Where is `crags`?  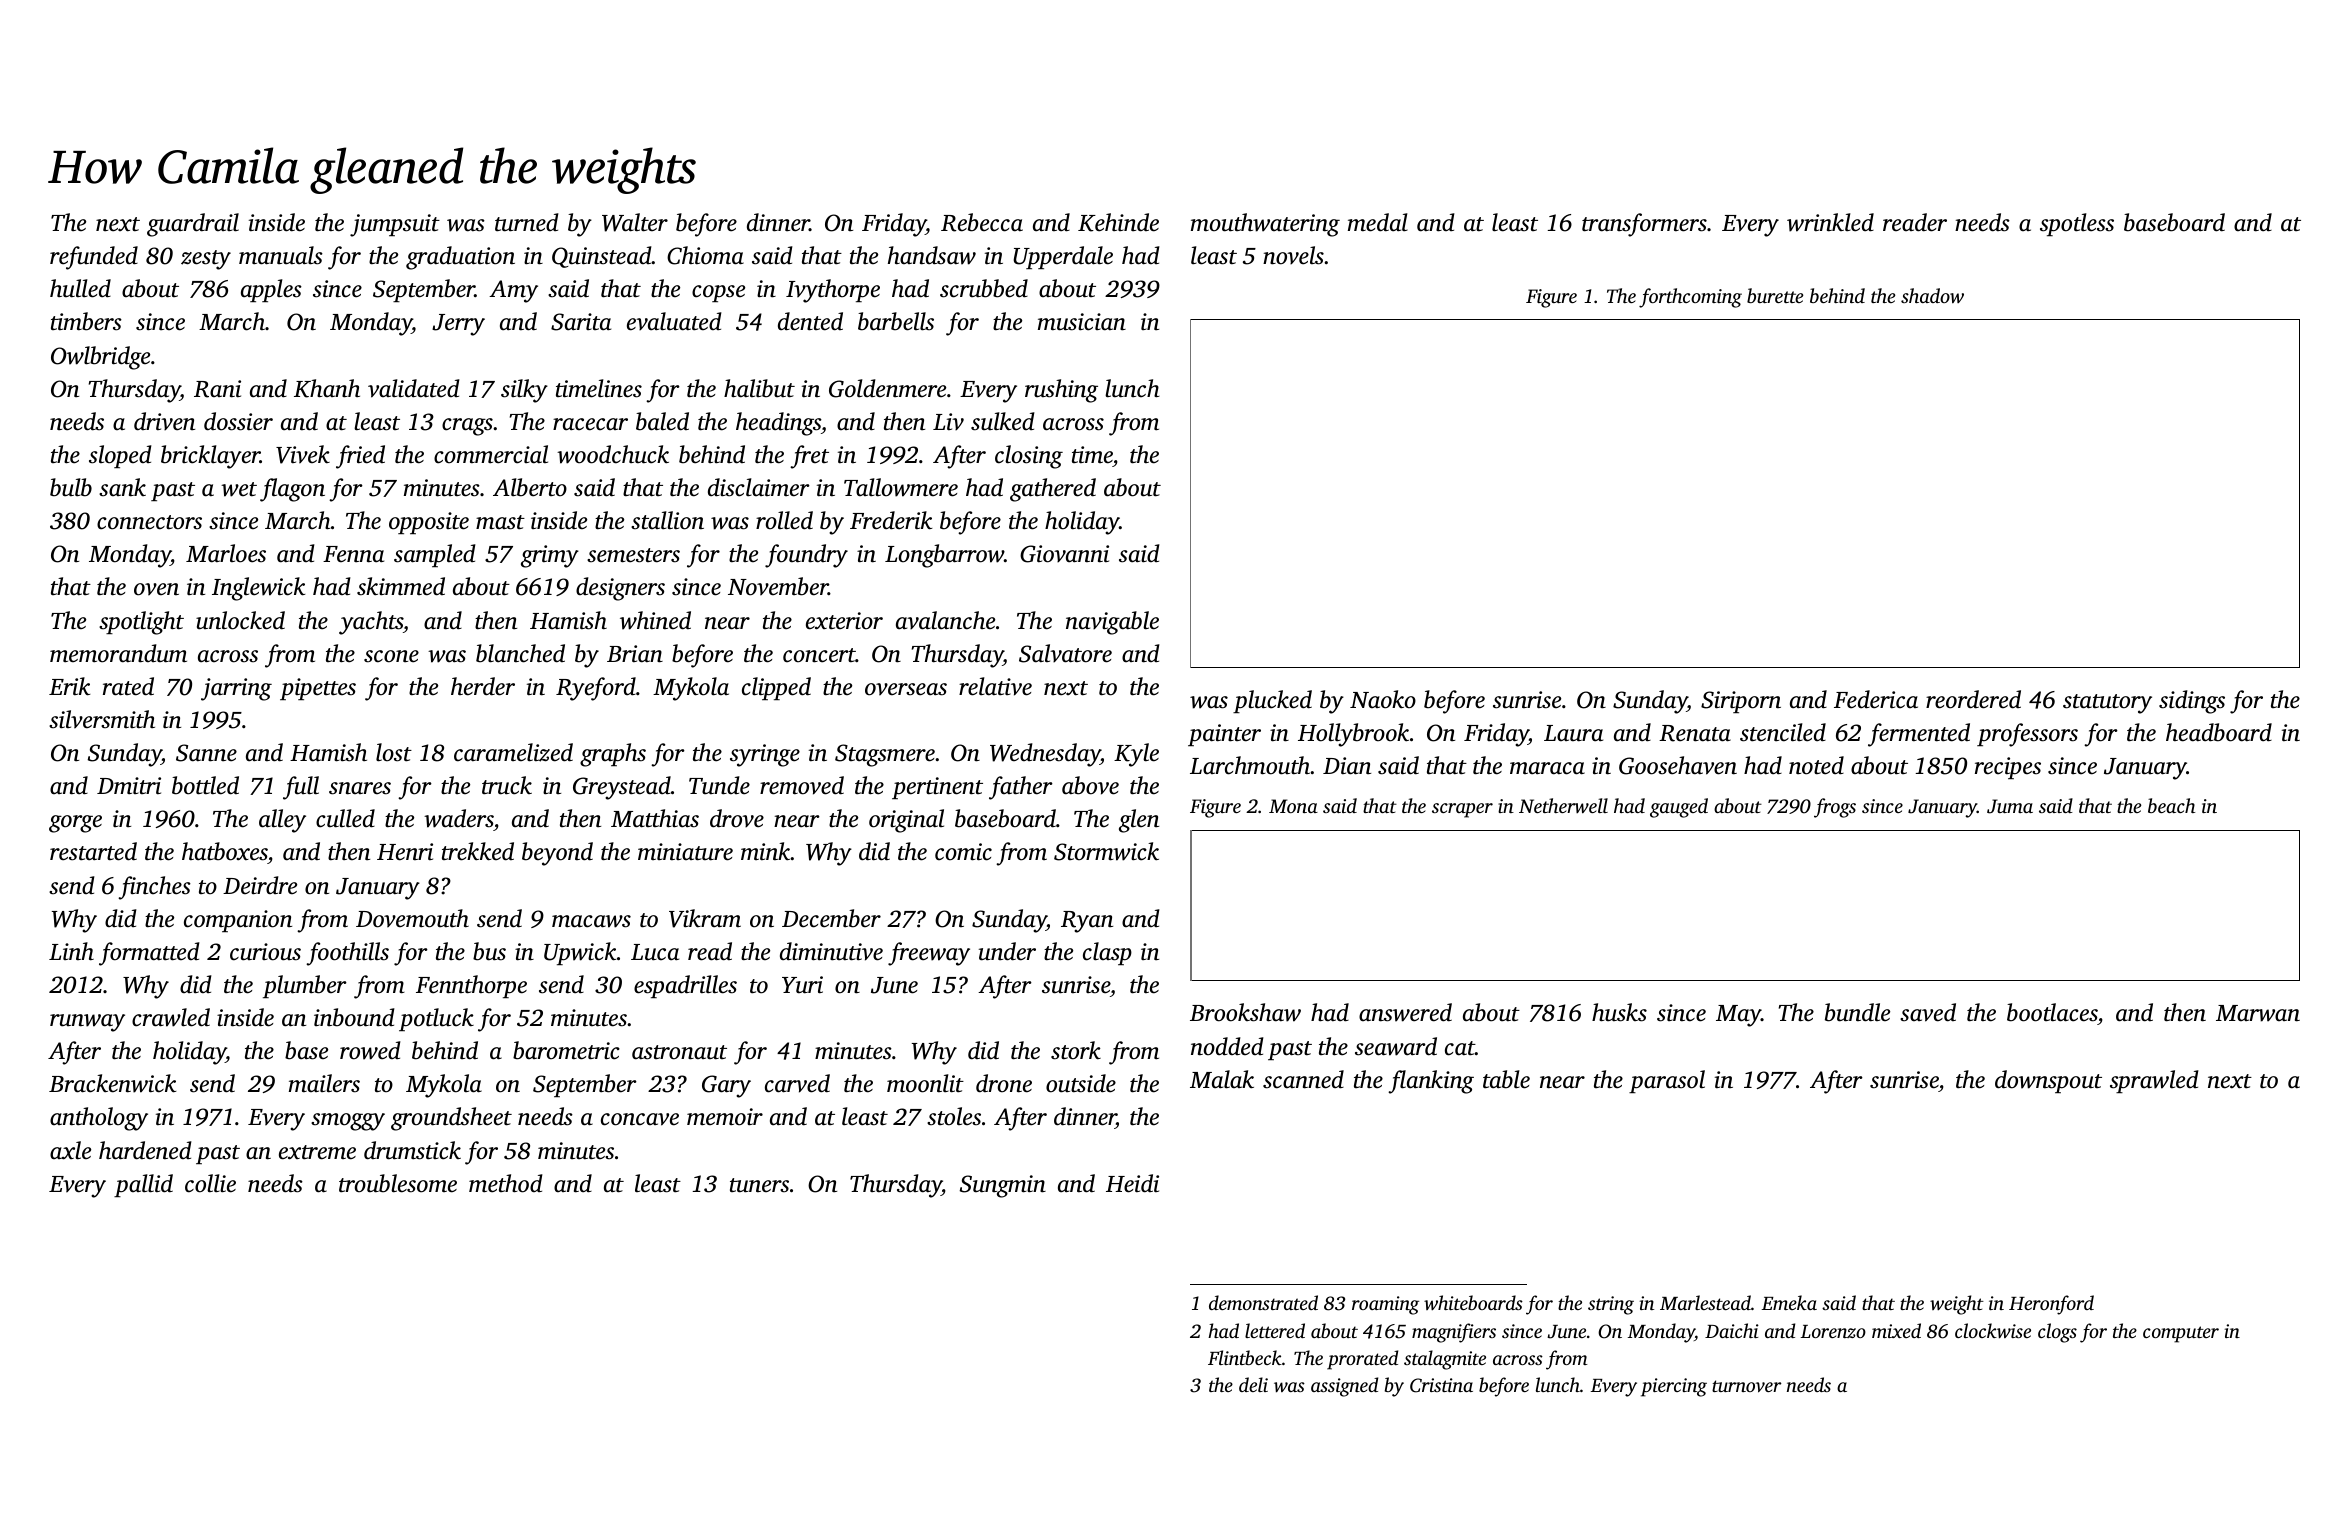 crags is located at coordinates (467, 427).
